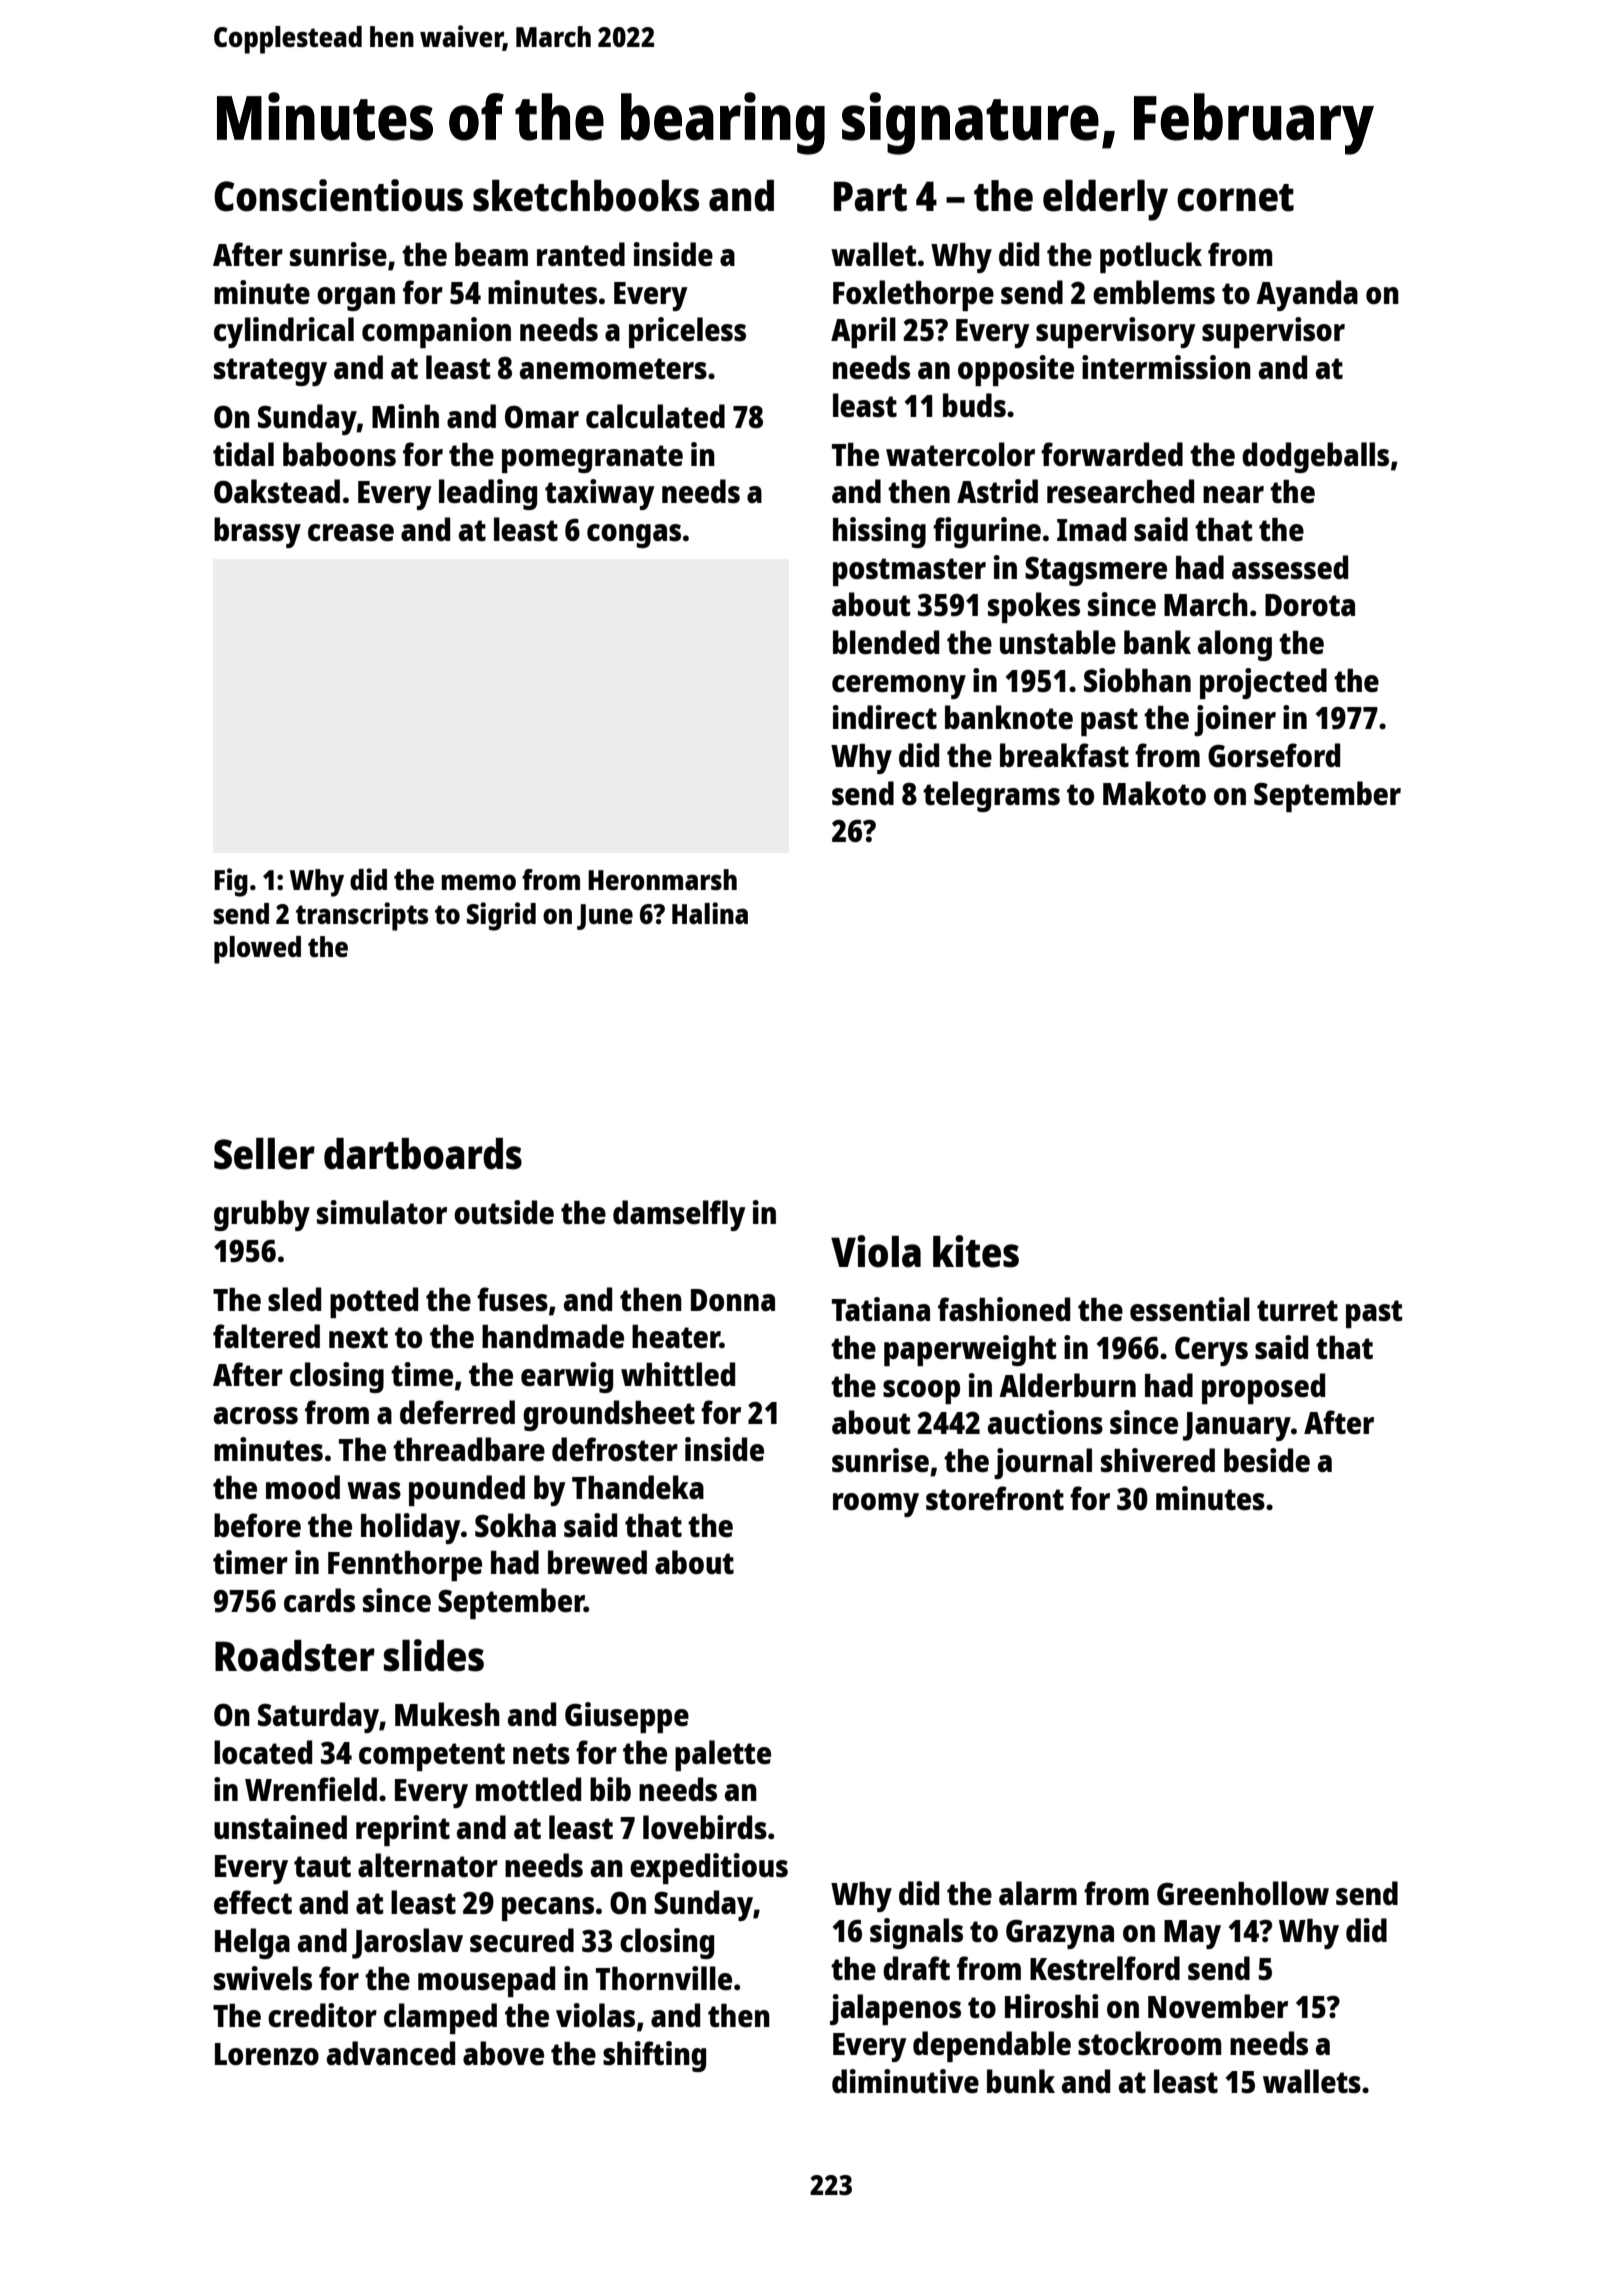 The image size is (1620, 2292). I want to click on Conscientious, so click(338, 195).
